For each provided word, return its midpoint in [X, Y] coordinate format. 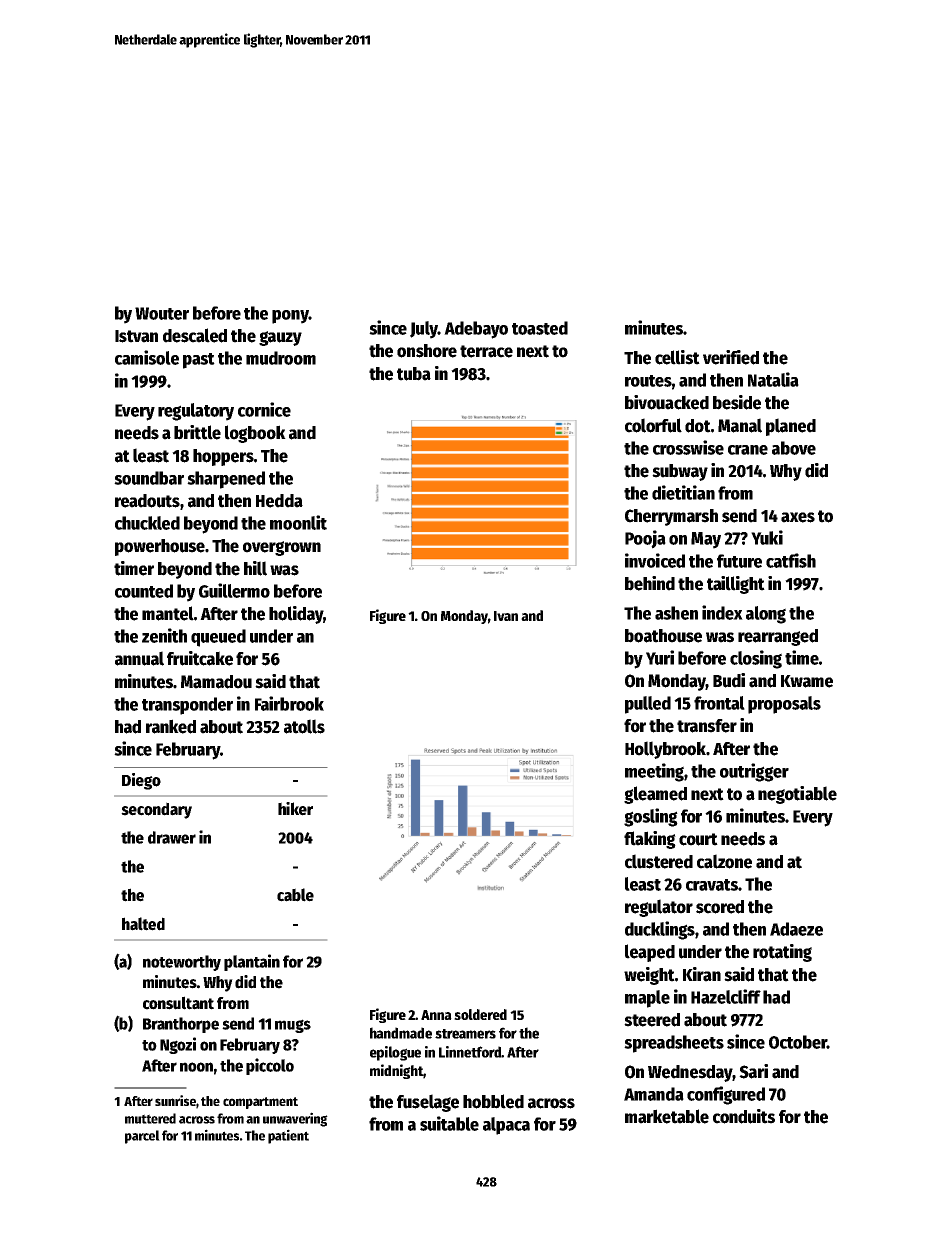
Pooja [645, 539]
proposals [784, 705]
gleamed [655, 795]
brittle [197, 432]
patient [288, 1136]
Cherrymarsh [671, 517]
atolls [304, 726]
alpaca [506, 1126]
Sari [753, 1071]
